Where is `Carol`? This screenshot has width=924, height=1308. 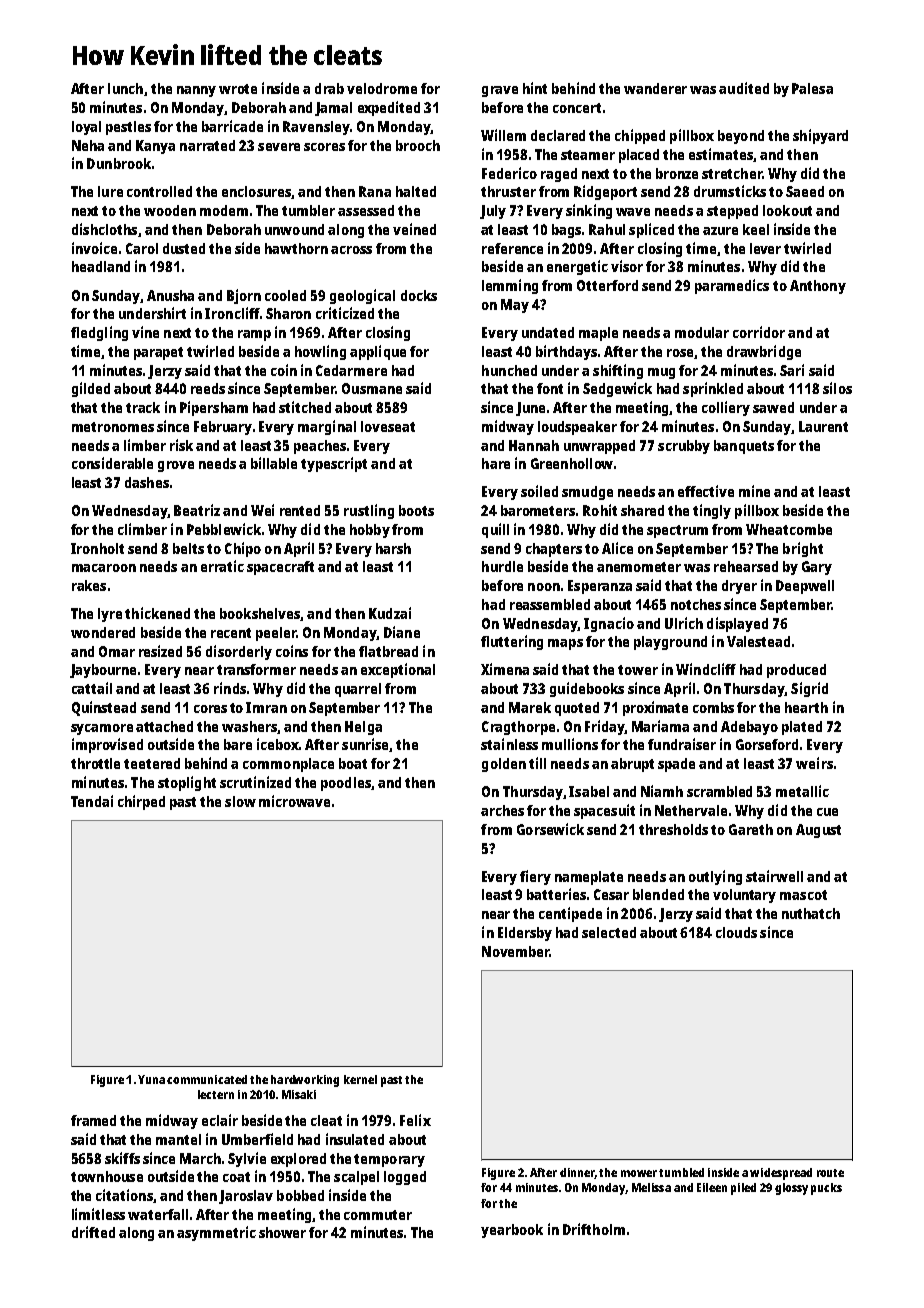
Carol is located at coordinates (142, 248).
